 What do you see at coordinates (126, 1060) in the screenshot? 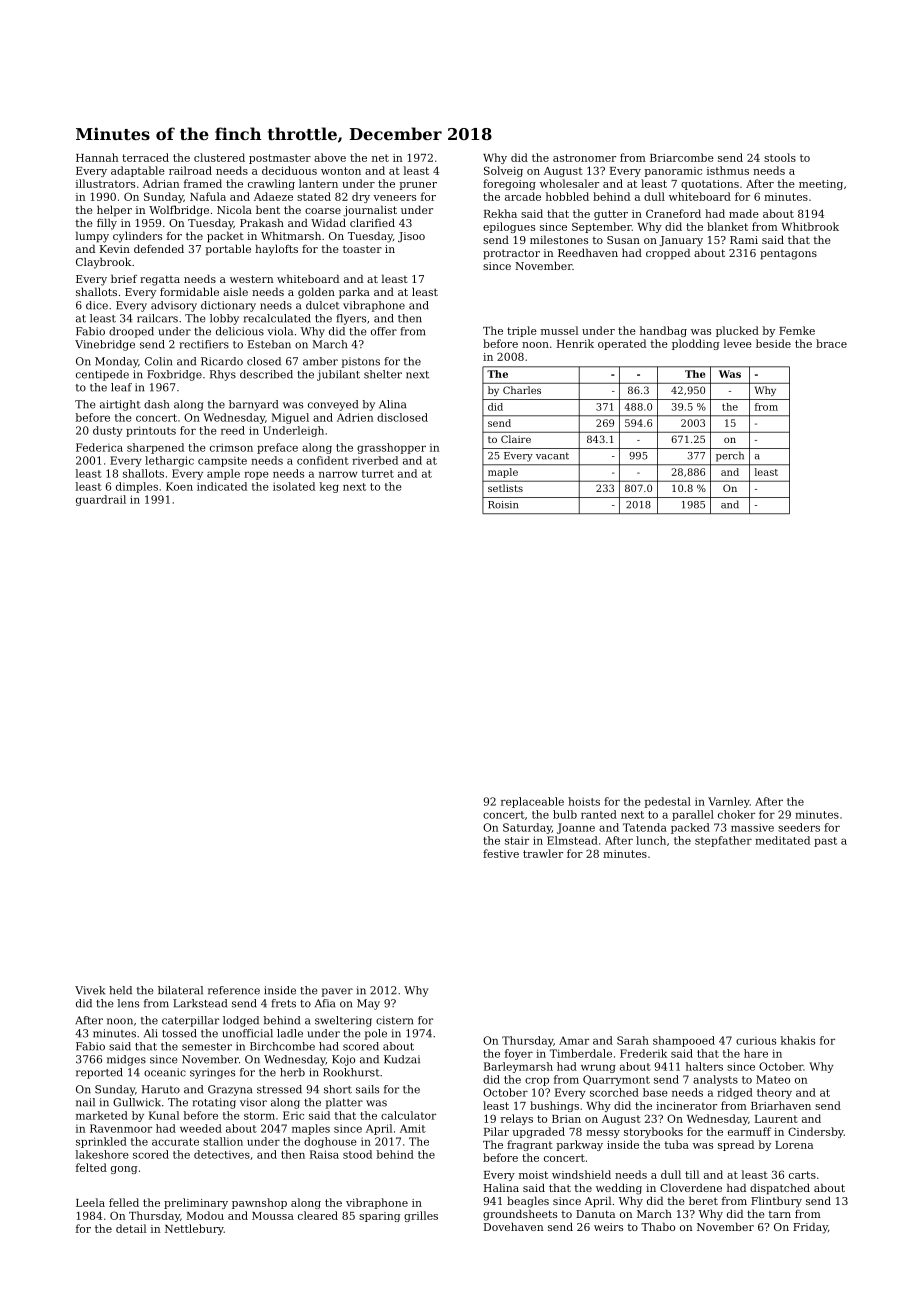
I see `midges` at bounding box center [126, 1060].
